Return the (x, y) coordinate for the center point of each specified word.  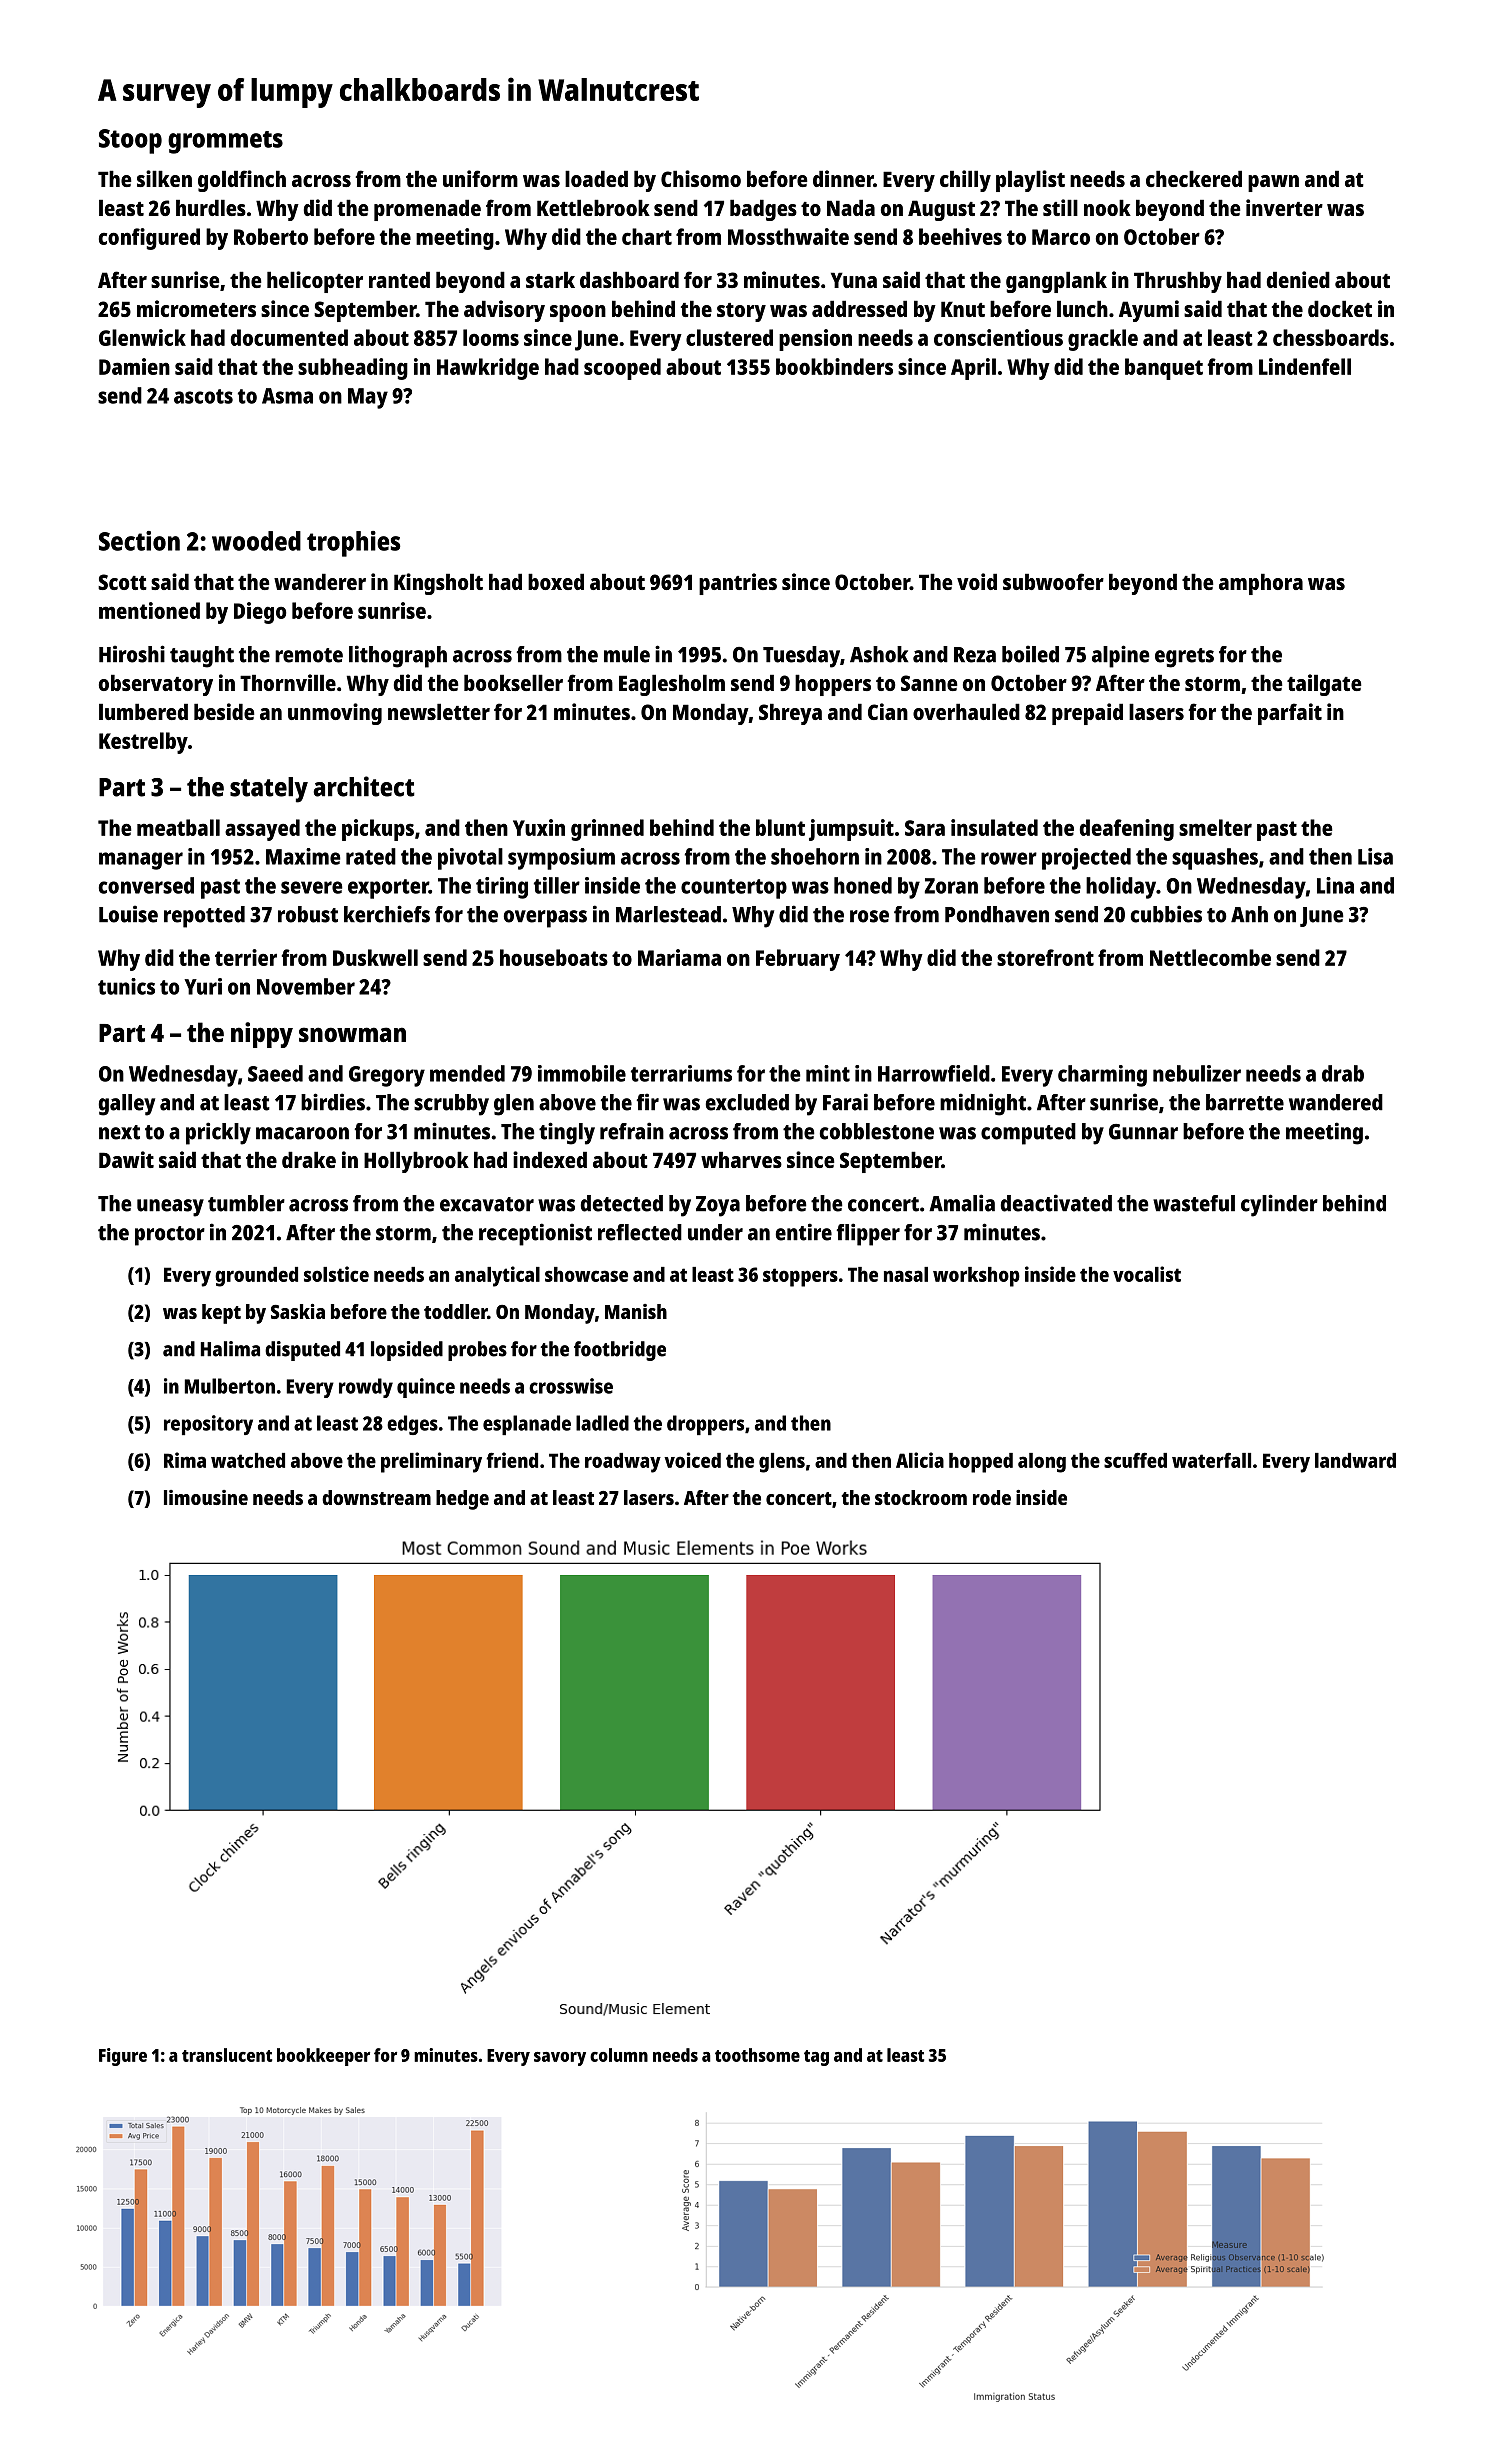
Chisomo (701, 178)
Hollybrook (416, 1162)
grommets (225, 142)
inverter (1284, 207)
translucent (227, 2055)
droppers (705, 1425)
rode (992, 1497)
